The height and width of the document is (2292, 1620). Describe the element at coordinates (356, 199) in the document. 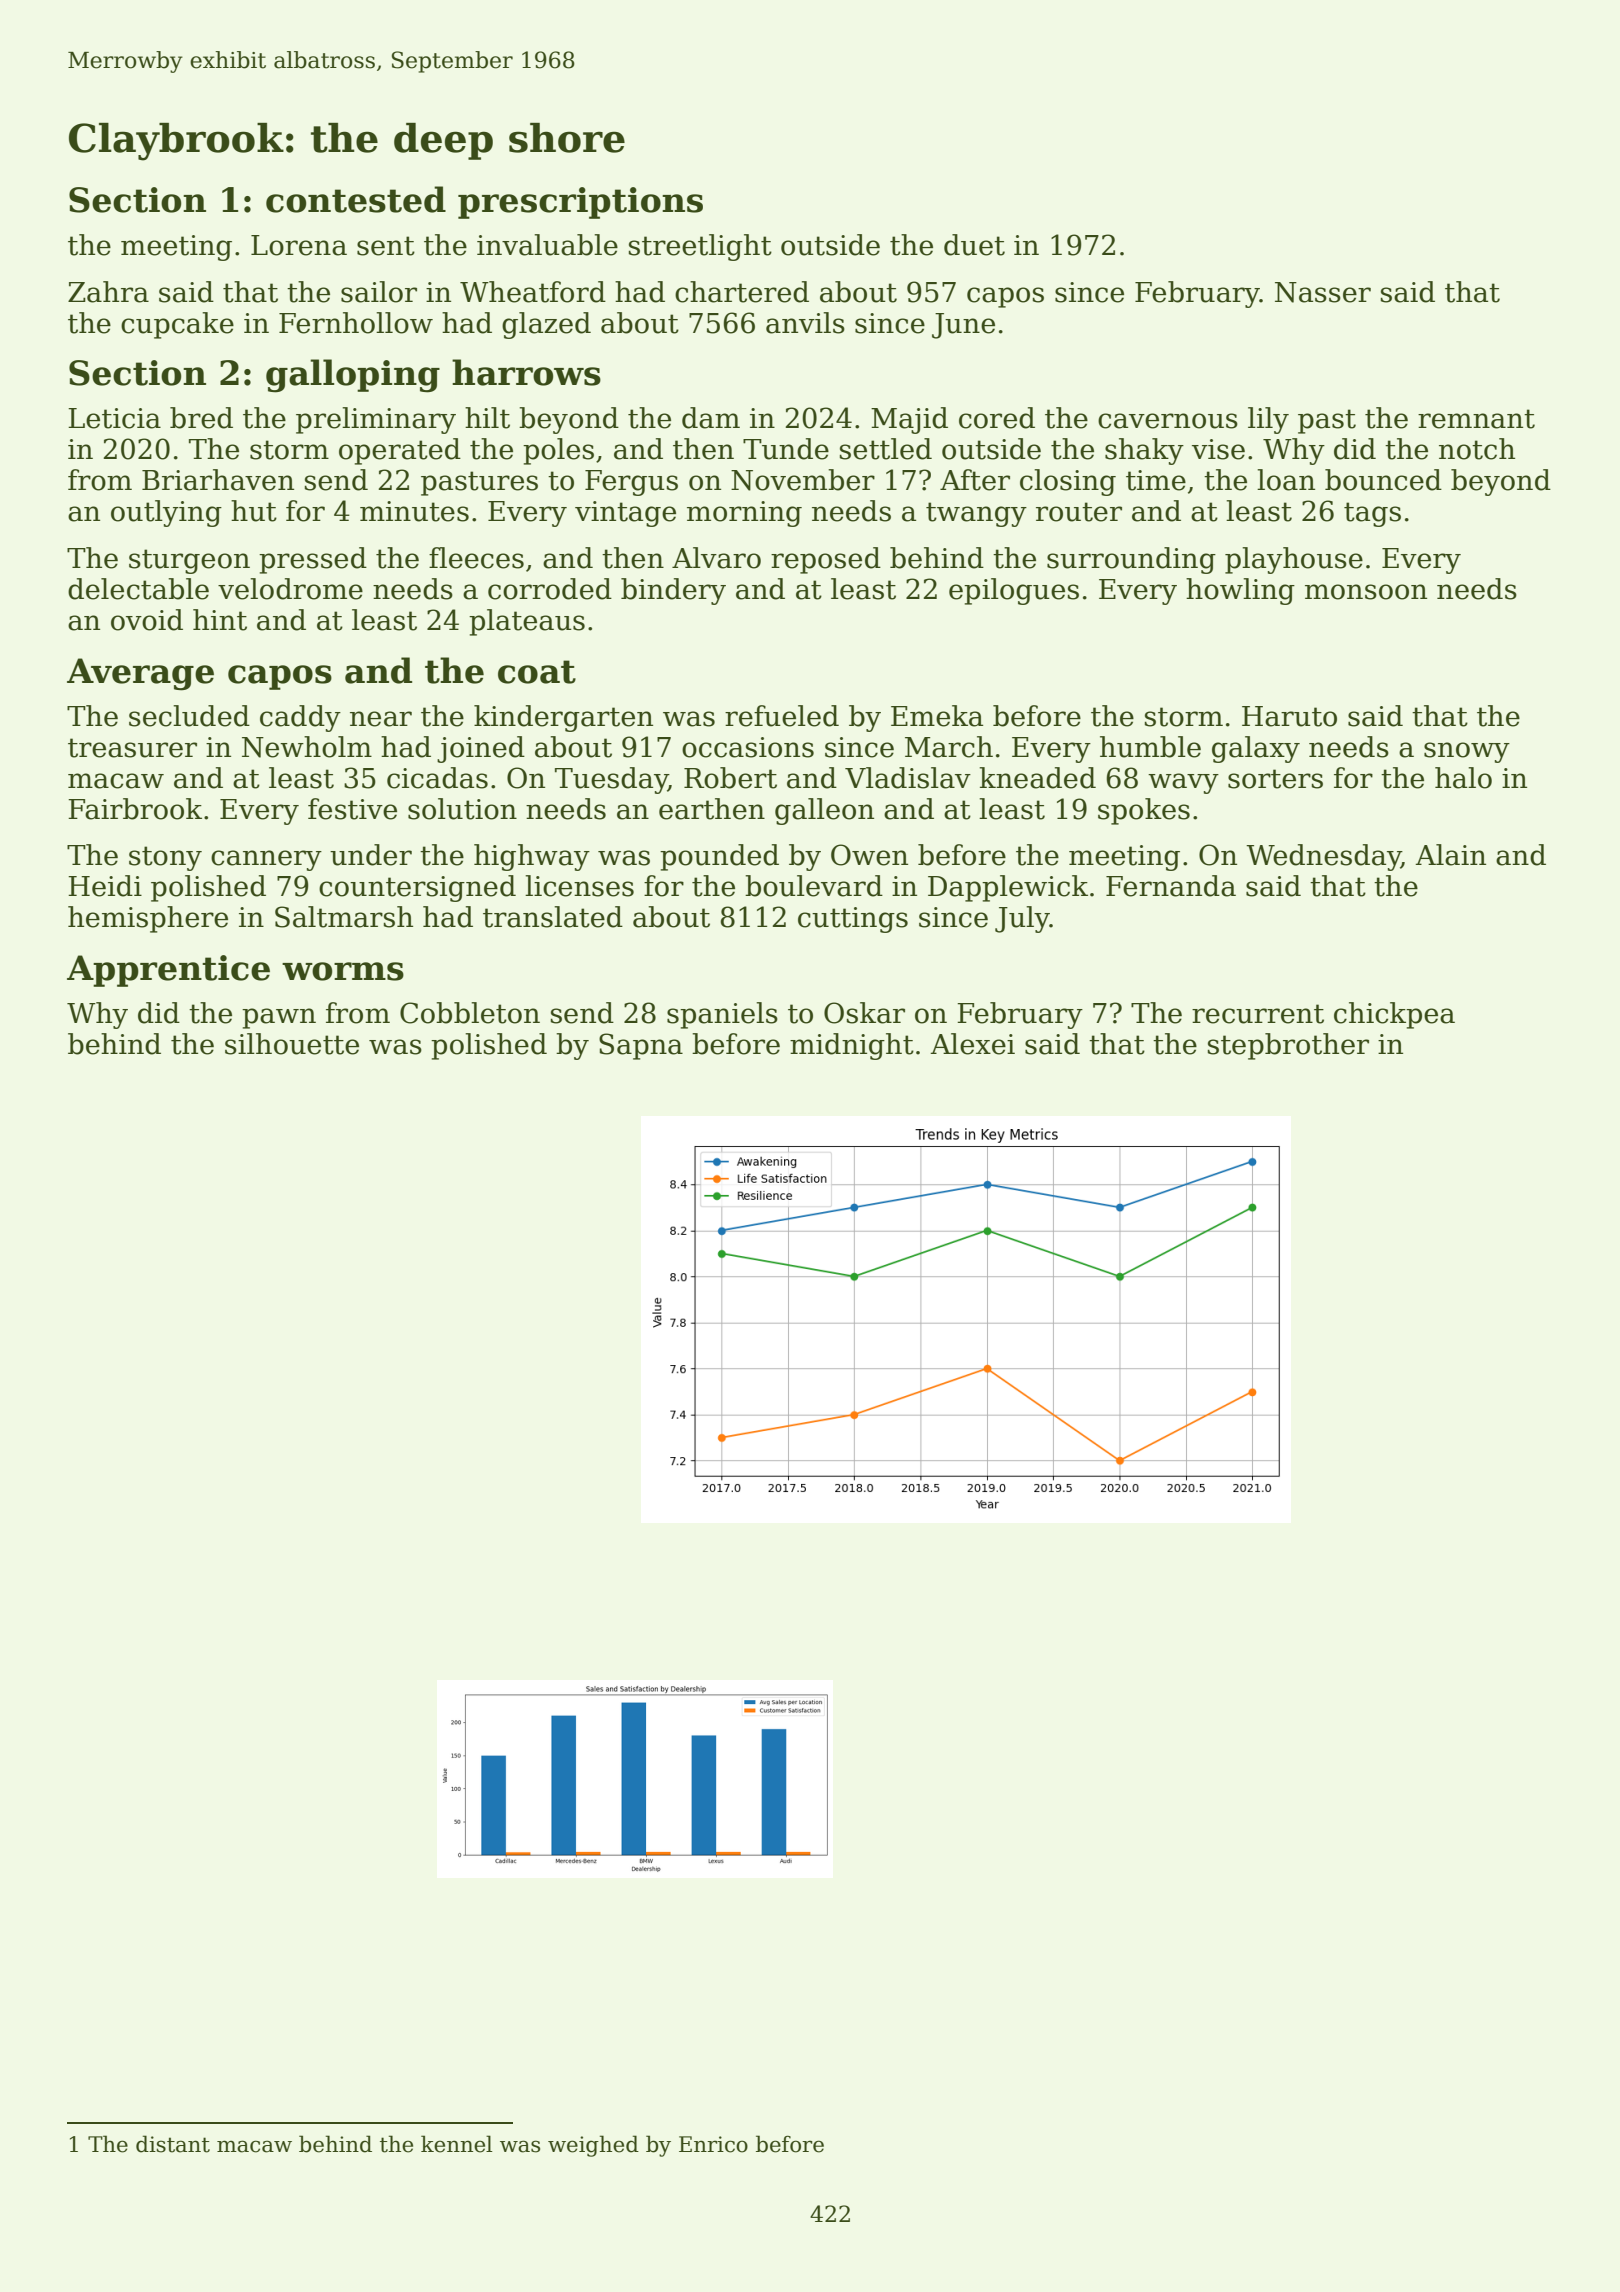

I see `contested` at that location.
